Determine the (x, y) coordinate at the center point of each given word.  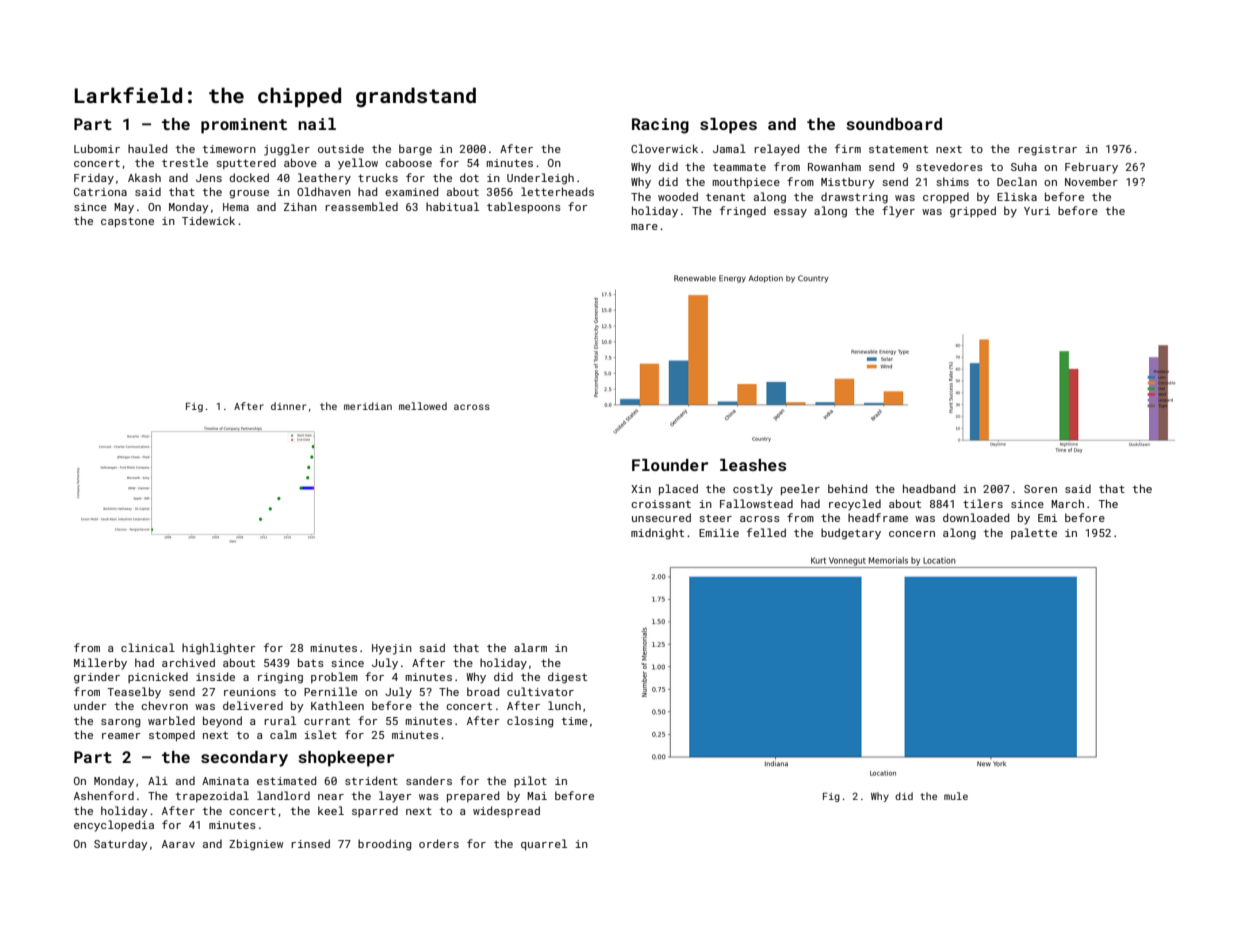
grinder (97, 678)
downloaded (976, 517)
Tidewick (208, 220)
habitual (452, 206)
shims (952, 181)
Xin (641, 489)
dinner (288, 406)
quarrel (544, 844)
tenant (725, 197)
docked (249, 177)
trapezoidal (212, 796)
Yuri (1037, 211)
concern (912, 534)
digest (567, 678)
